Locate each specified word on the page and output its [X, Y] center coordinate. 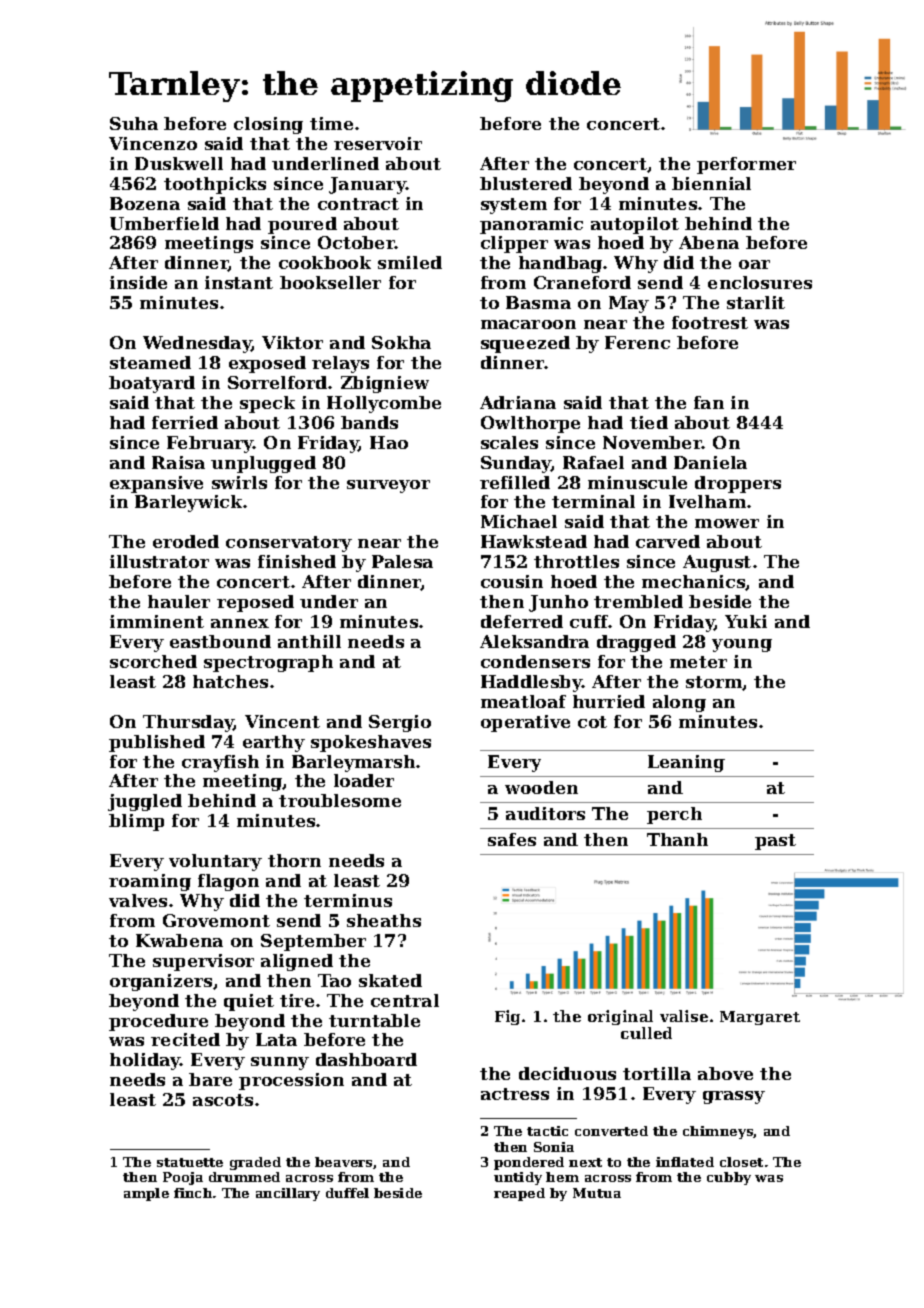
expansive [156, 484]
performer [746, 165]
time [331, 123]
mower [727, 523]
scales [509, 442]
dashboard [366, 1059]
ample [146, 1194]
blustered [526, 183]
